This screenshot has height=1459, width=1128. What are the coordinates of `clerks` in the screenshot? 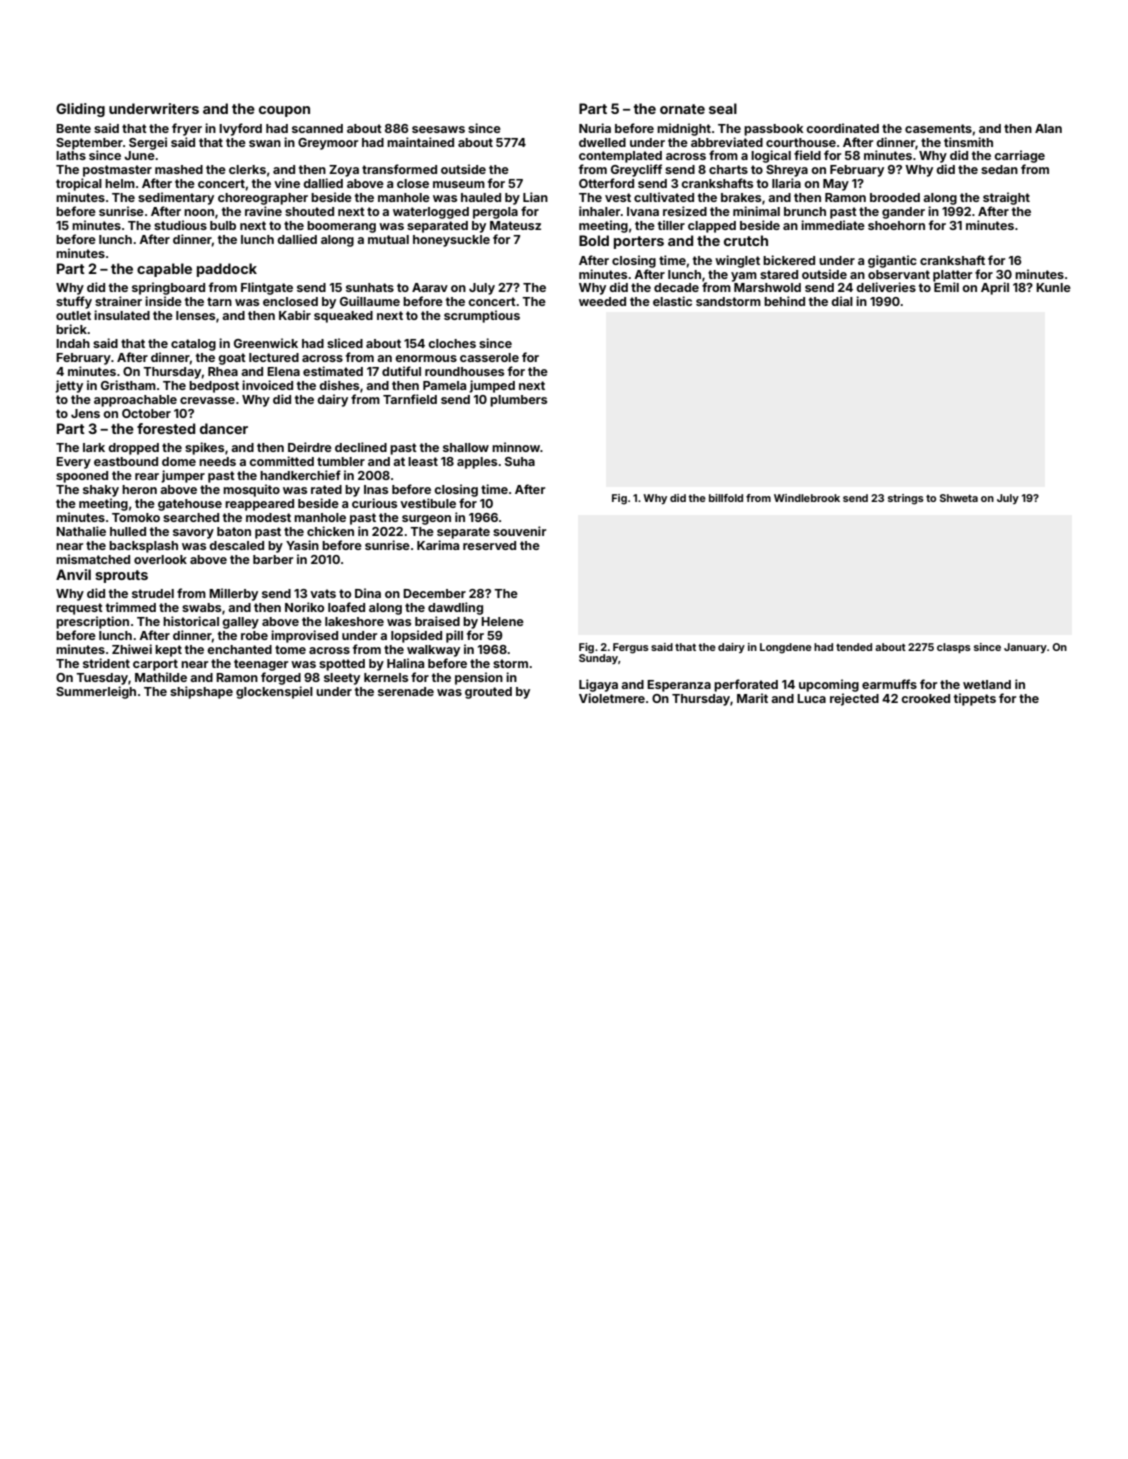 It's located at (247, 169).
